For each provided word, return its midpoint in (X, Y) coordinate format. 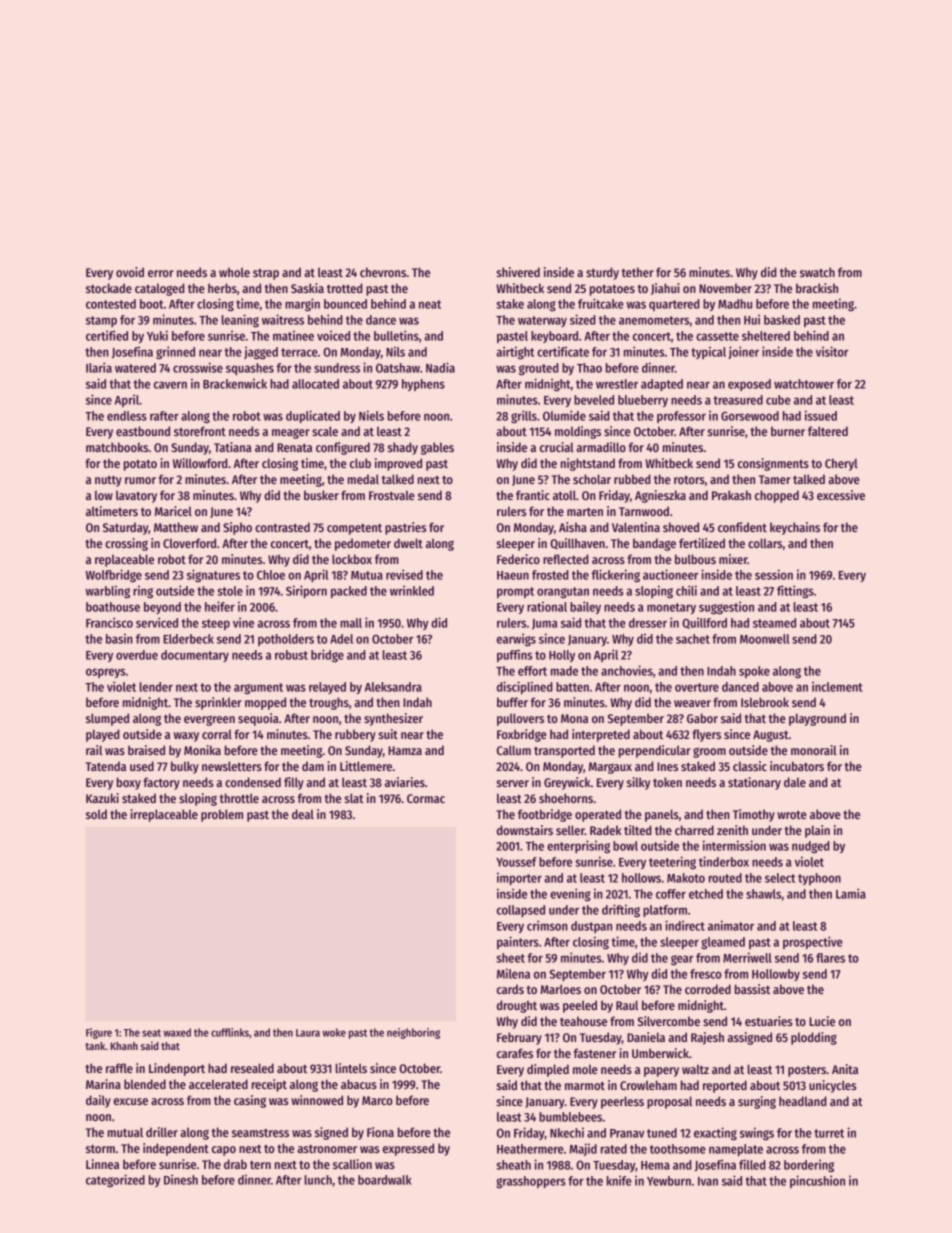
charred (694, 830)
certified (107, 335)
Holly (562, 656)
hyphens (423, 385)
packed (349, 592)
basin (119, 638)
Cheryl (841, 464)
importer (519, 878)
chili (686, 590)
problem (222, 815)
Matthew (176, 527)
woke (334, 1032)
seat (151, 1033)
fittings (795, 591)
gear (682, 960)
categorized (115, 1180)
